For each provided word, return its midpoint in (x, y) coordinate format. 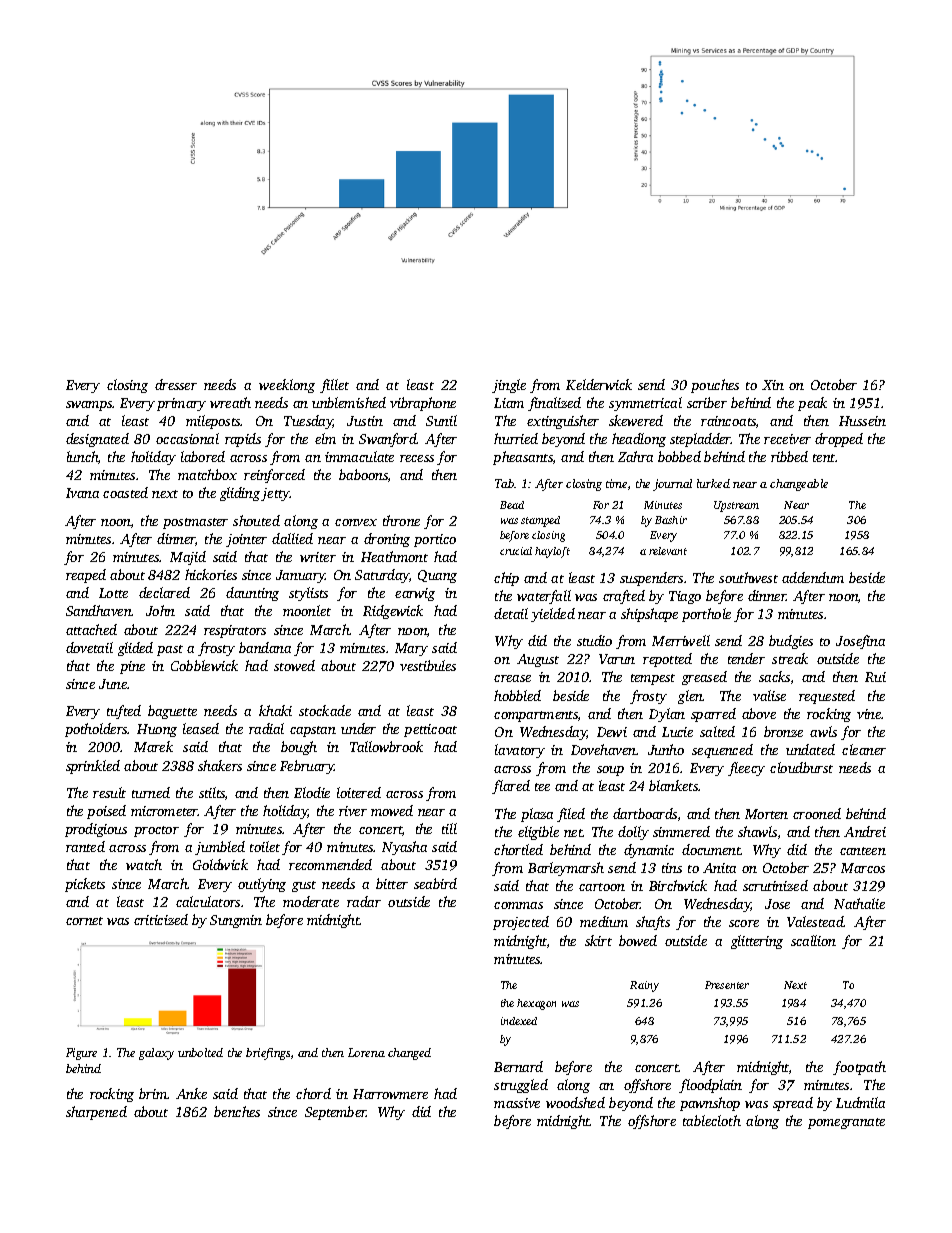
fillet (334, 386)
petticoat (430, 730)
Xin (773, 385)
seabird (435, 883)
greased (704, 678)
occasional (187, 438)
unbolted (200, 1052)
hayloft (552, 552)
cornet (84, 921)
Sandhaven (99, 610)
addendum (813, 577)
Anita (719, 868)
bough (299, 748)
